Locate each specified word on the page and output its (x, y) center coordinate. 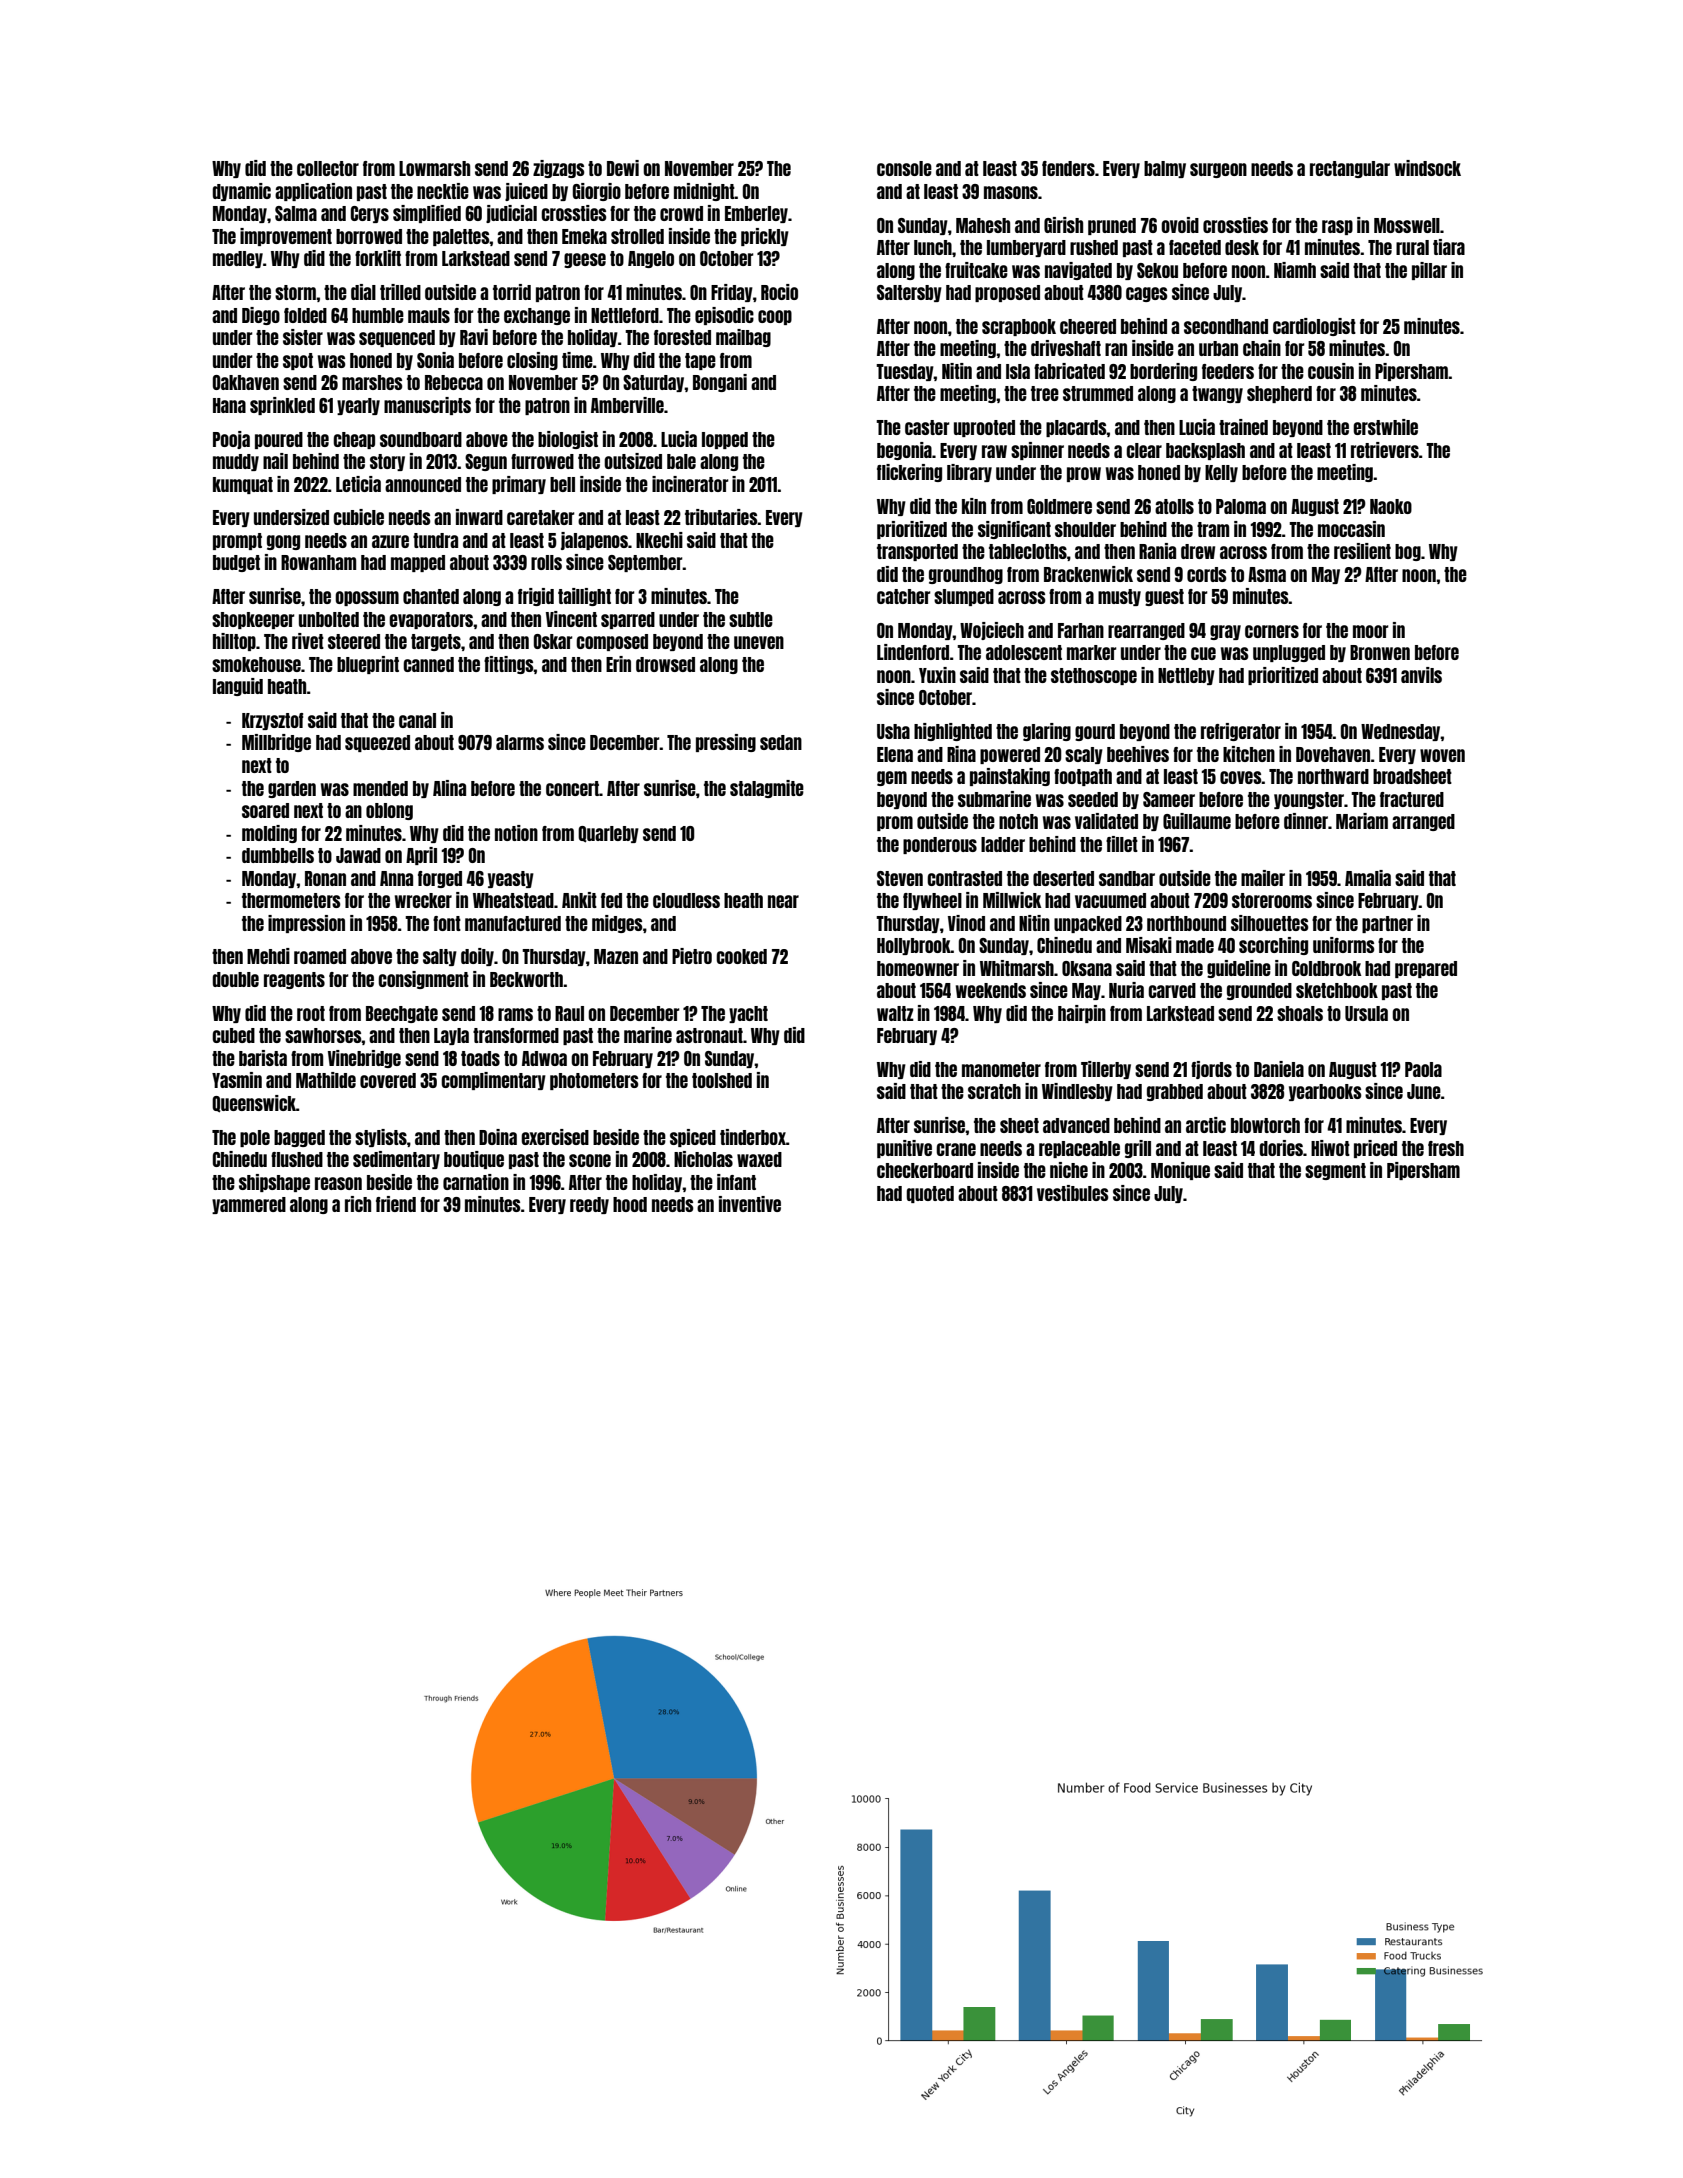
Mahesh (983, 225)
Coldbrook (1326, 968)
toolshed (722, 1080)
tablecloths (1028, 551)
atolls (1174, 506)
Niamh (1295, 270)
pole (255, 1138)
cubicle (358, 517)
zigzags (559, 169)
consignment (423, 980)
